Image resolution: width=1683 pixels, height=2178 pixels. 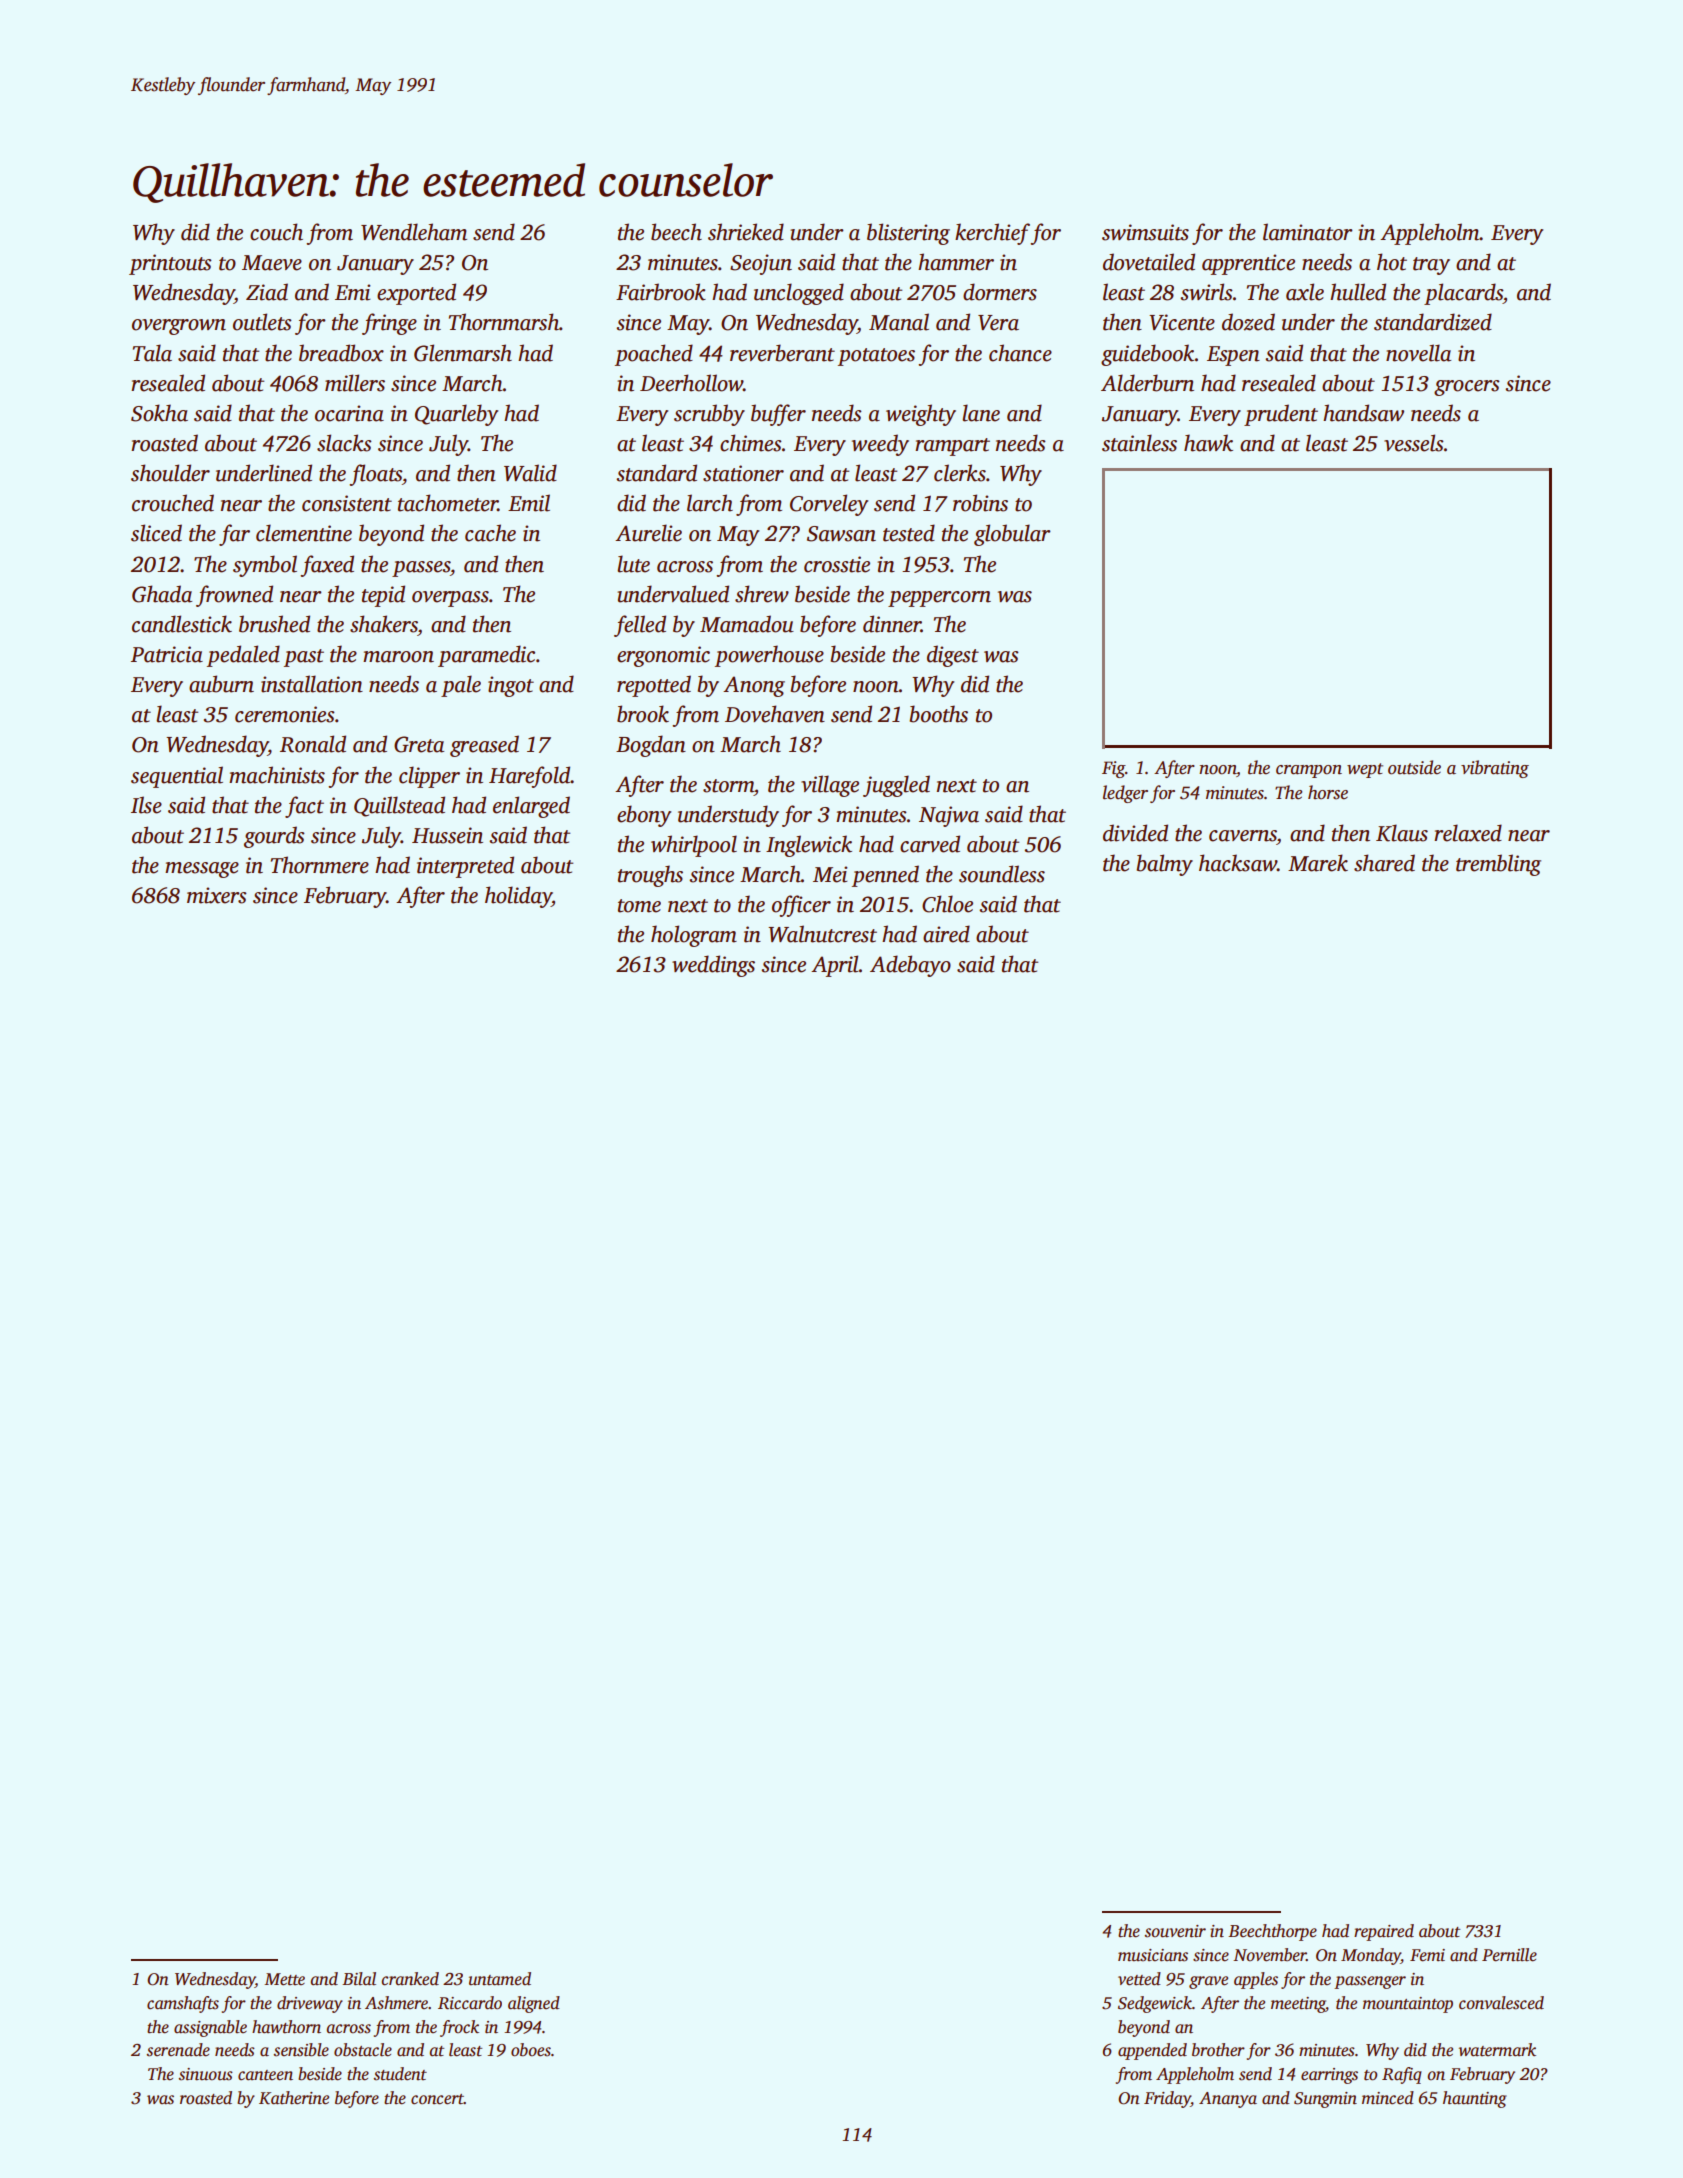 I want to click on weddings, so click(x=713, y=966).
